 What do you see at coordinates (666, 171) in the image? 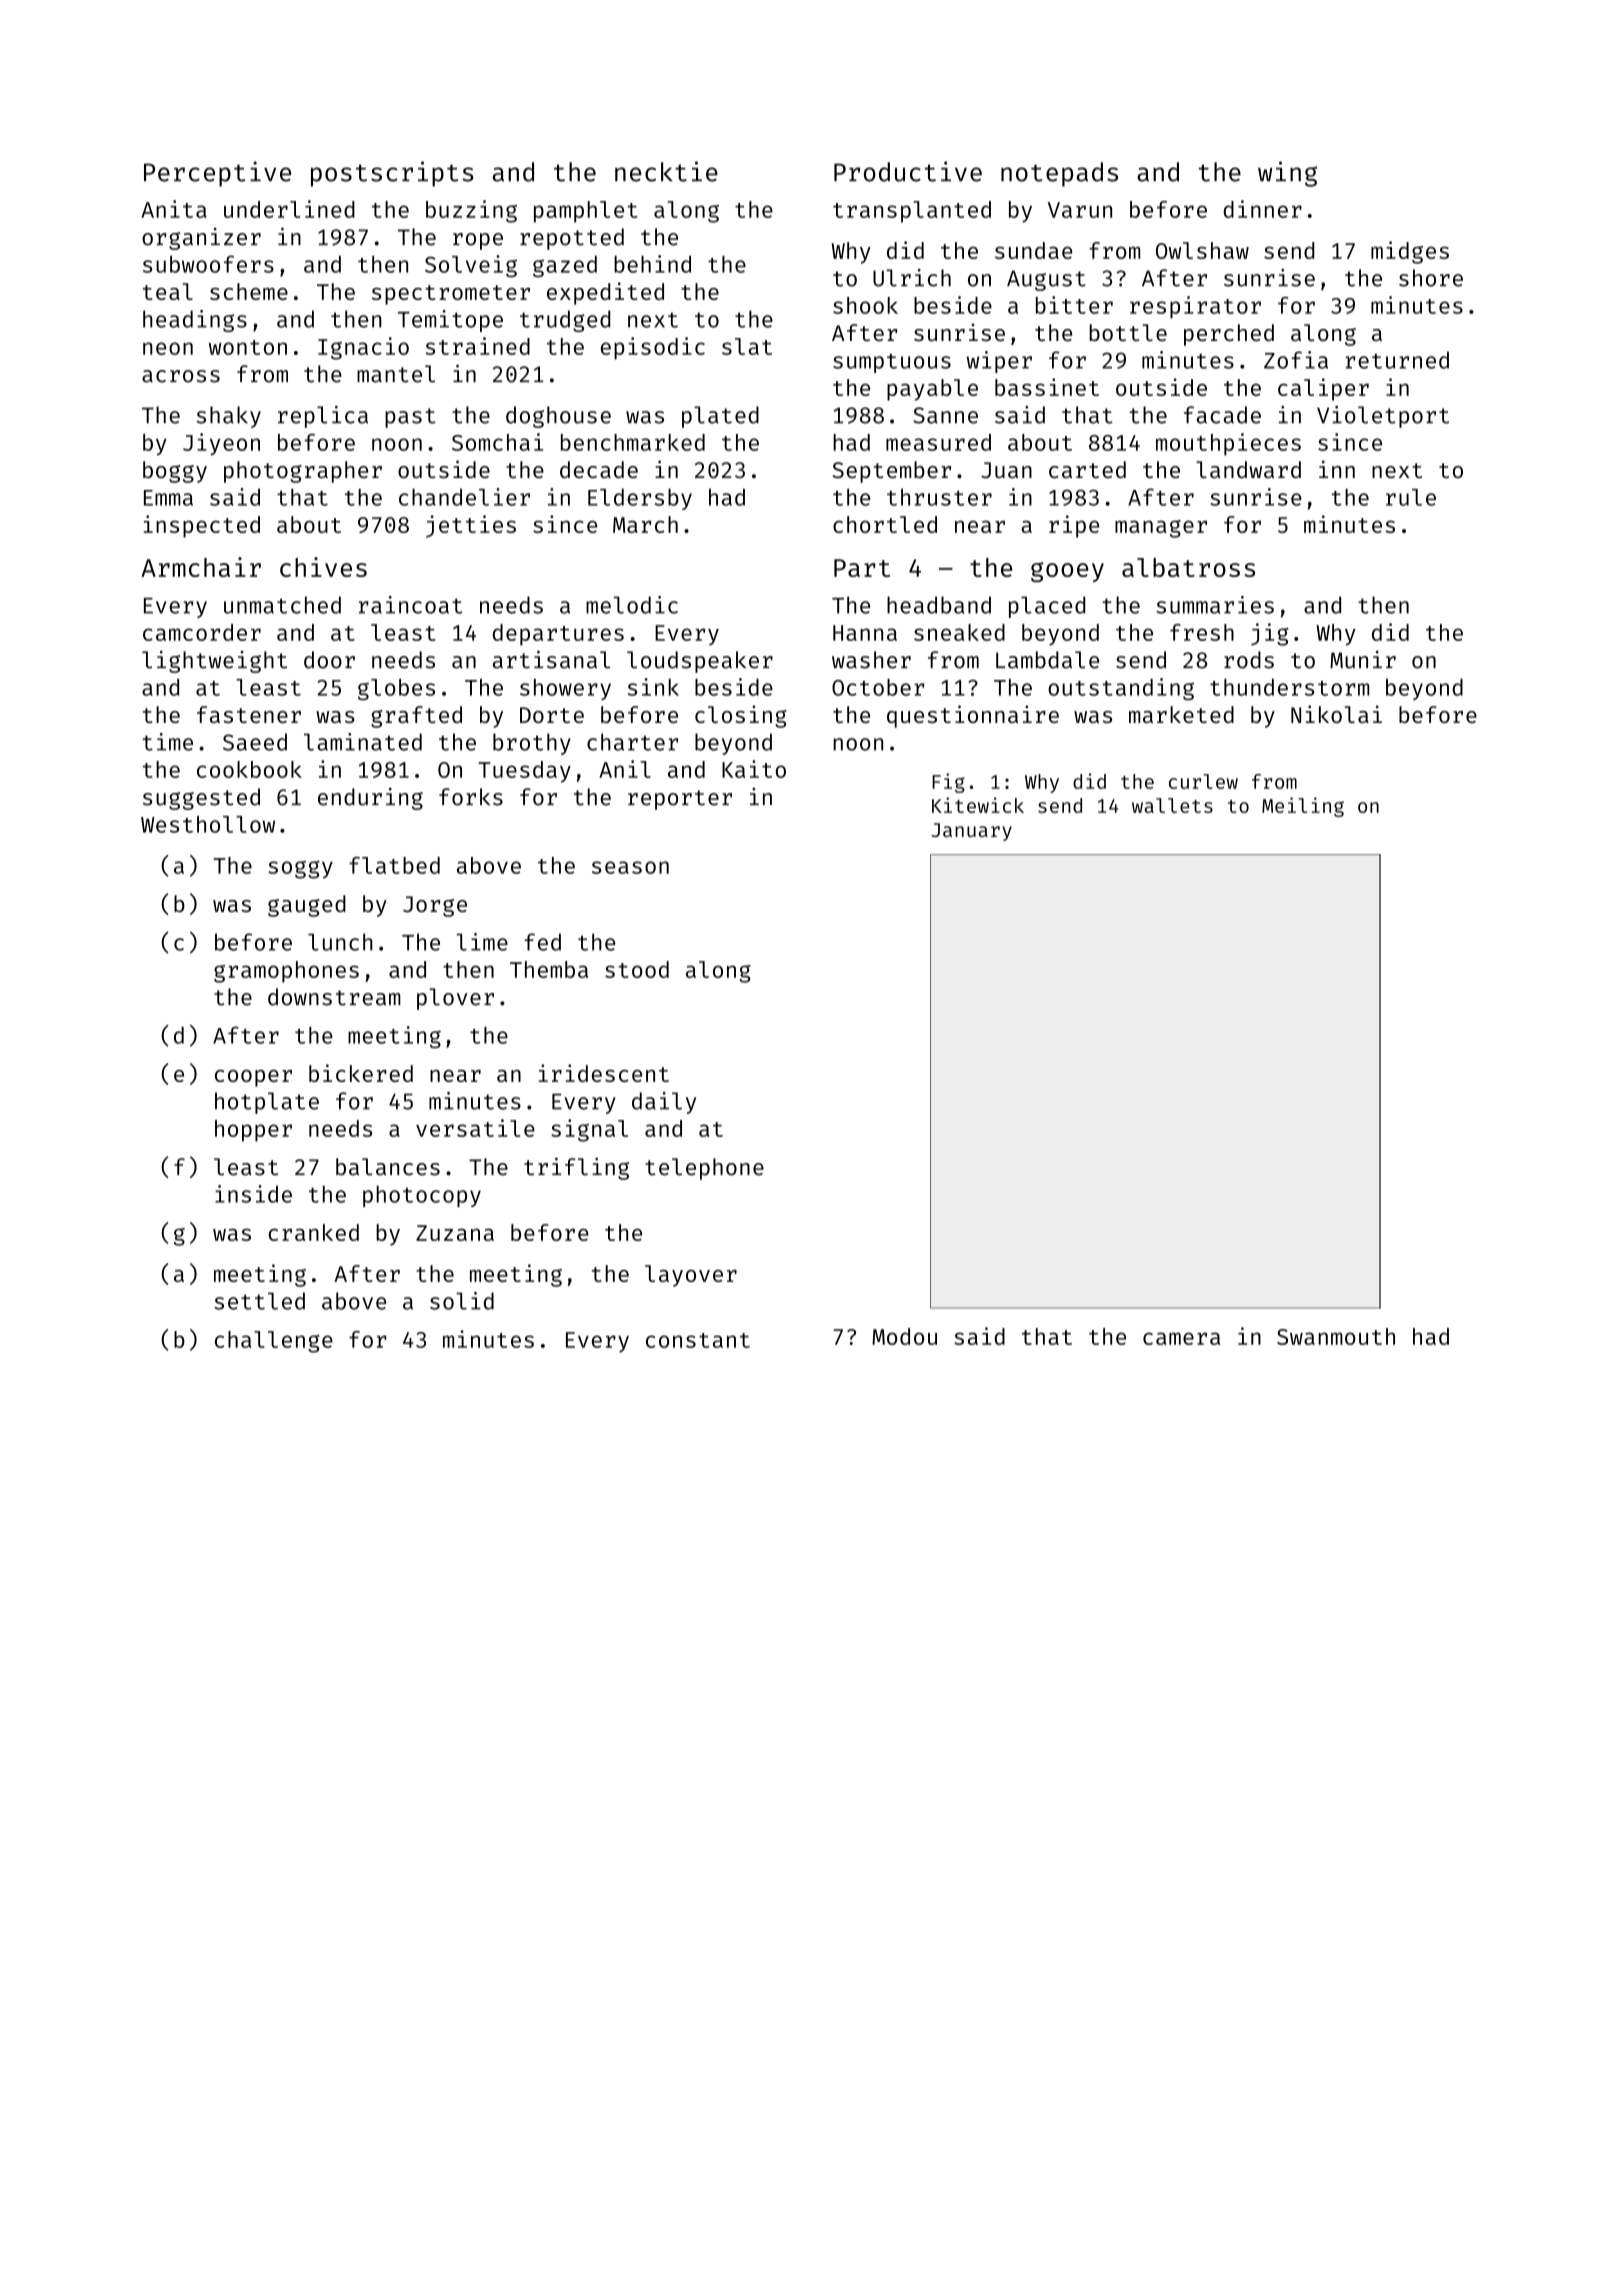
I see `necktie` at bounding box center [666, 171].
